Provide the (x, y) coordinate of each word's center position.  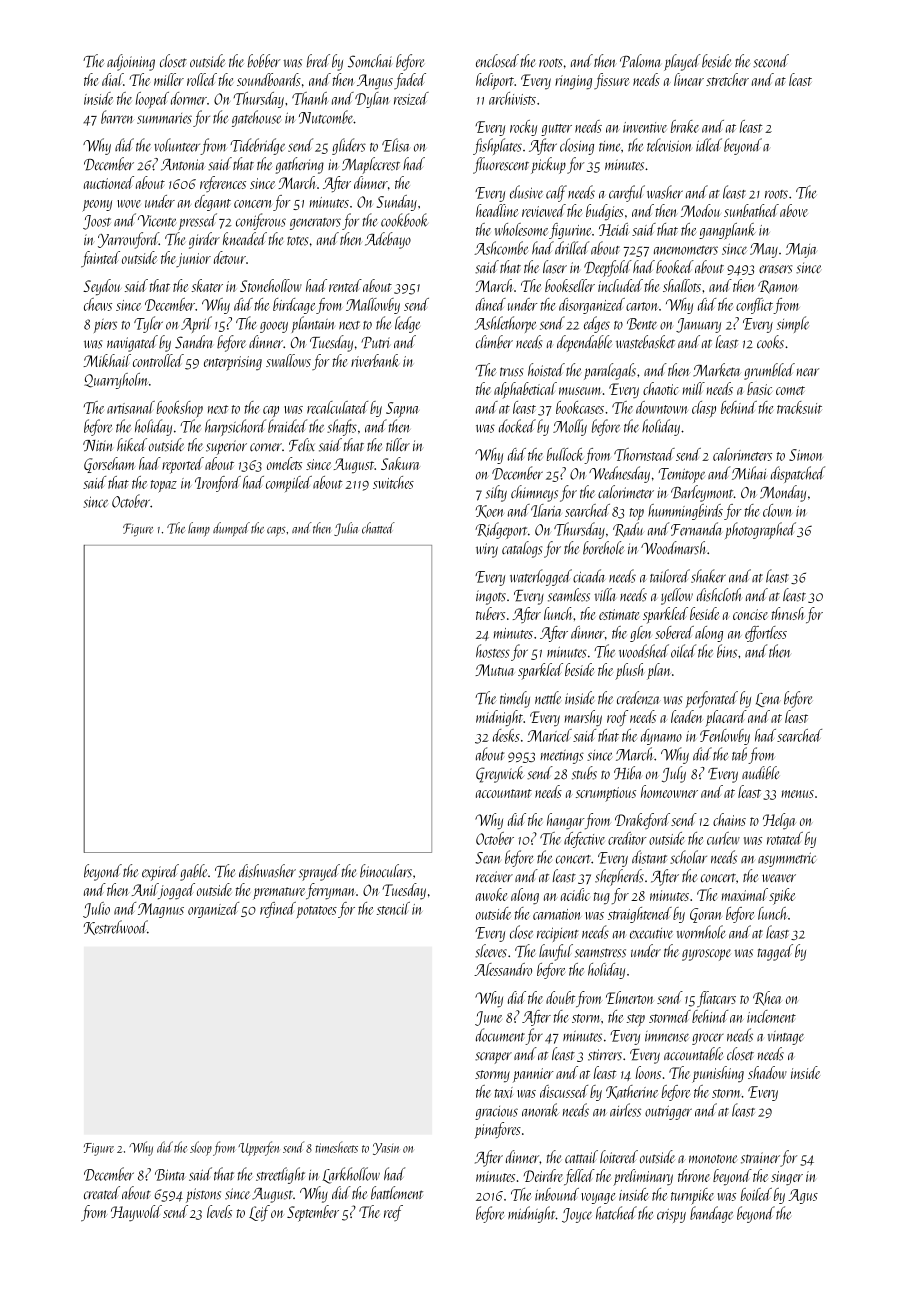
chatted (378, 528)
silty (496, 493)
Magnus (161, 910)
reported (183, 465)
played (682, 62)
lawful (556, 952)
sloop (201, 1148)
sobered (674, 632)
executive (651, 933)
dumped (231, 529)
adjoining (131, 62)
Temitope (681, 475)
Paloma (640, 61)
